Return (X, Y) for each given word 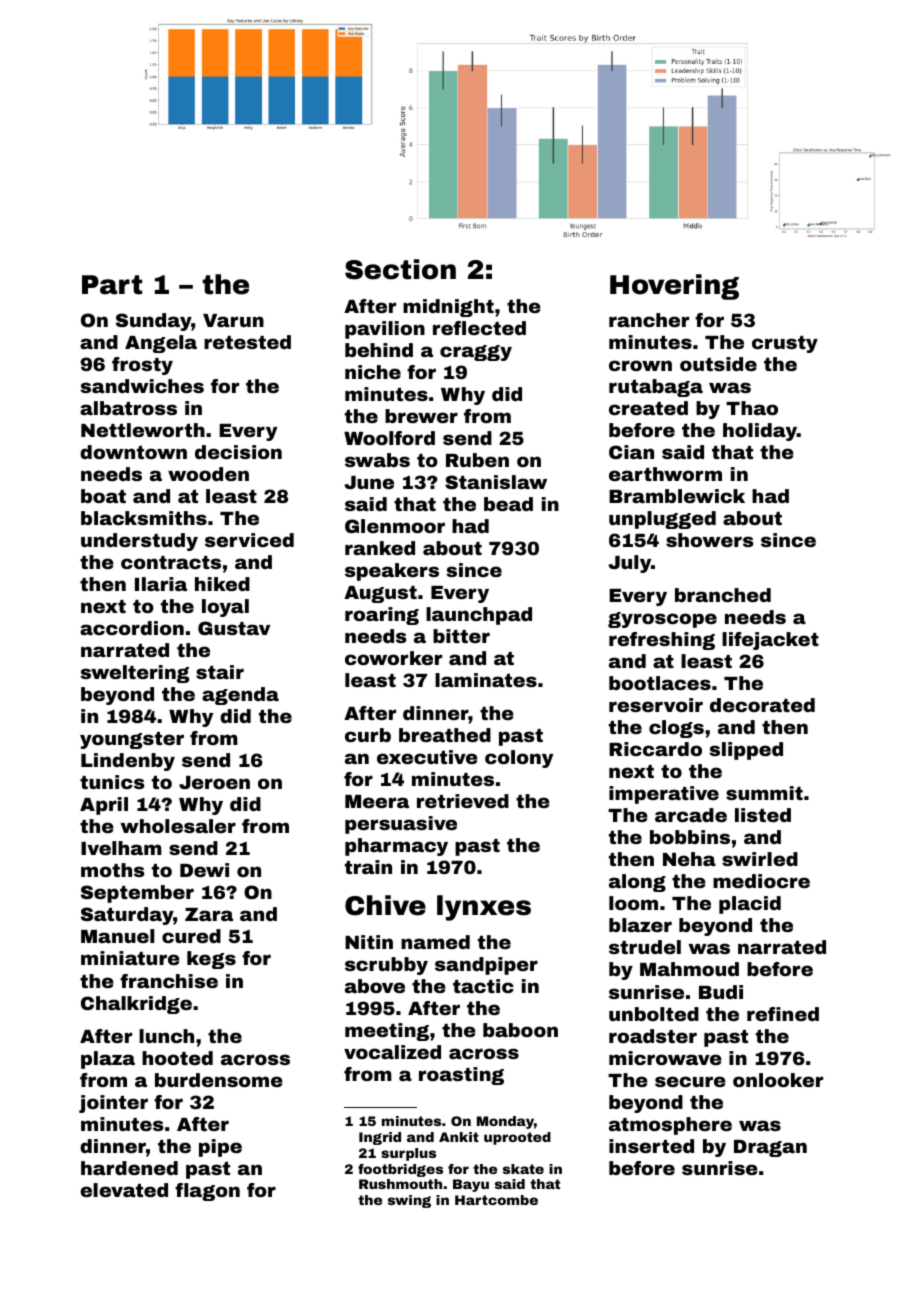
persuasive (401, 825)
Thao (752, 408)
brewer (421, 416)
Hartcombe (496, 1200)
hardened (129, 1168)
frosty (142, 366)
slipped (746, 751)
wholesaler (178, 826)
